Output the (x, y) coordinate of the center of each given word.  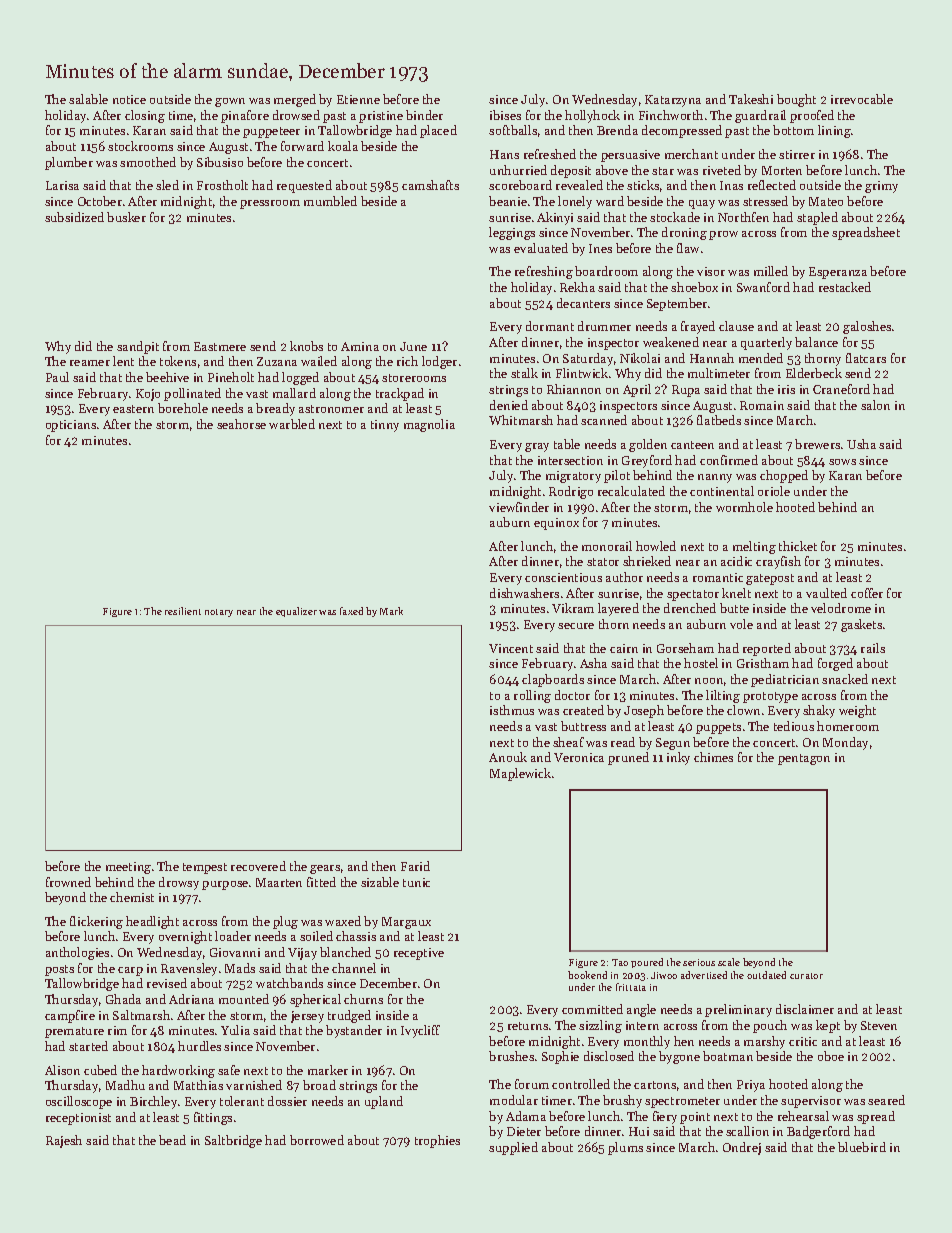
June (413, 346)
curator (806, 976)
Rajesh (64, 1141)
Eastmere (220, 346)
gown (230, 102)
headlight (152, 922)
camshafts (430, 185)
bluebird (862, 1147)
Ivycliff (420, 1031)
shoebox (694, 287)
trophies (437, 1141)
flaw (688, 248)
